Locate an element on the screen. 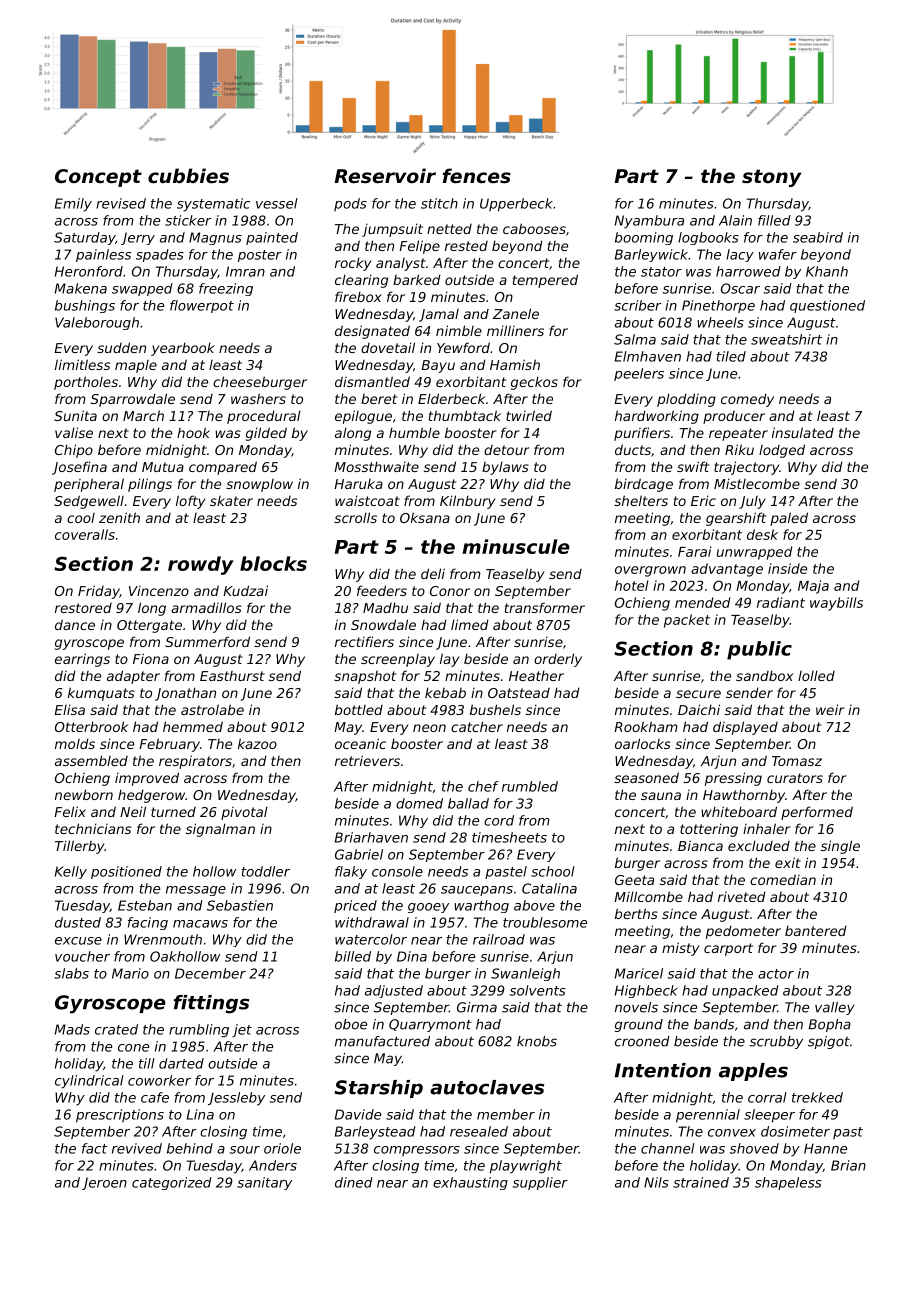  supplier is located at coordinates (540, 1183).
